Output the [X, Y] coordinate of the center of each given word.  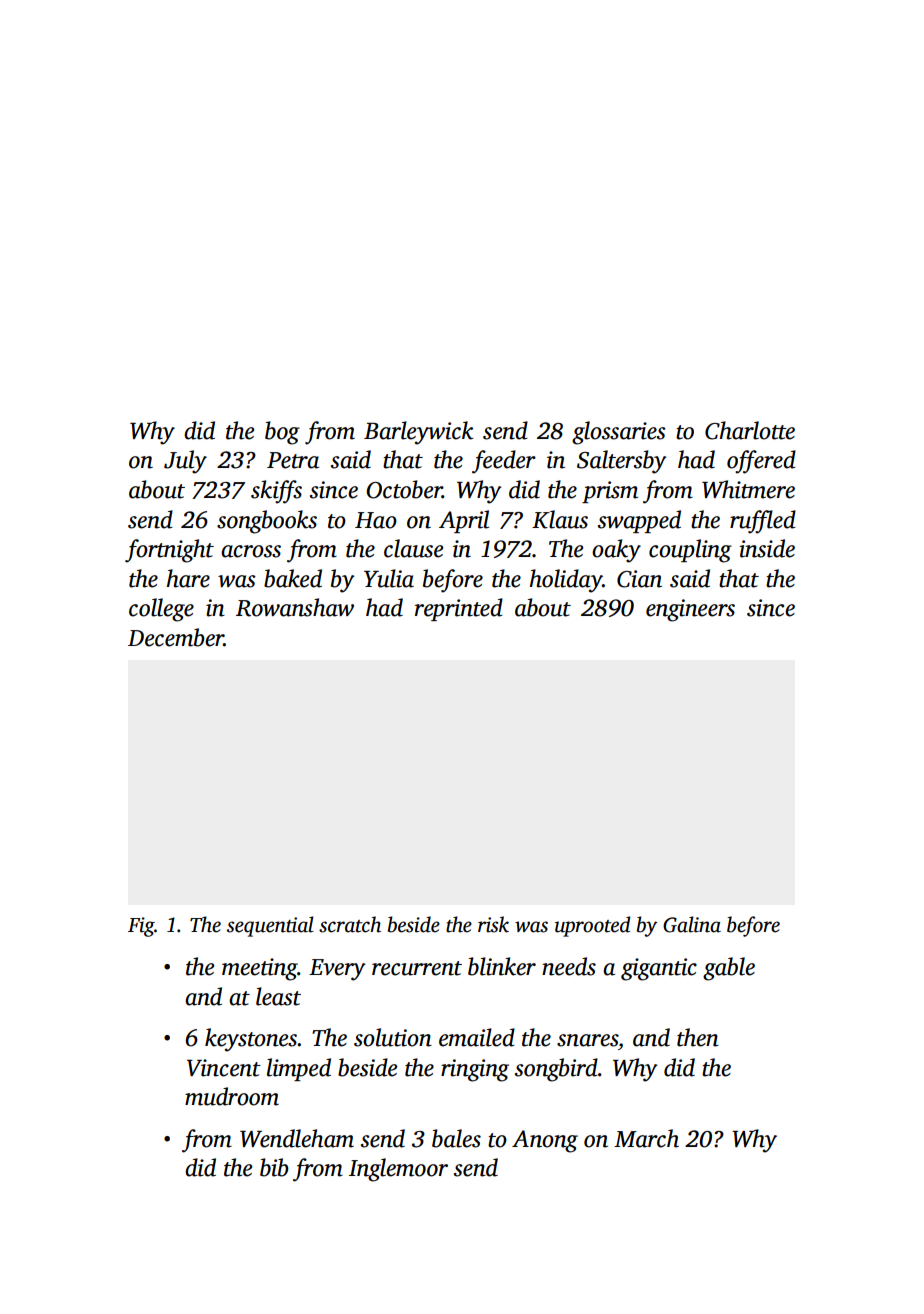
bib [274, 1167]
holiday [566, 581]
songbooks [267, 522]
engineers [690, 610]
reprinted [459, 609]
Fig [141, 927]
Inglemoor [398, 1170]
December [176, 637]
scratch [350, 924]
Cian [639, 579]
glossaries [619, 433]
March [646, 1138]
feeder [504, 462]
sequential [270, 926]
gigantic [659, 969]
